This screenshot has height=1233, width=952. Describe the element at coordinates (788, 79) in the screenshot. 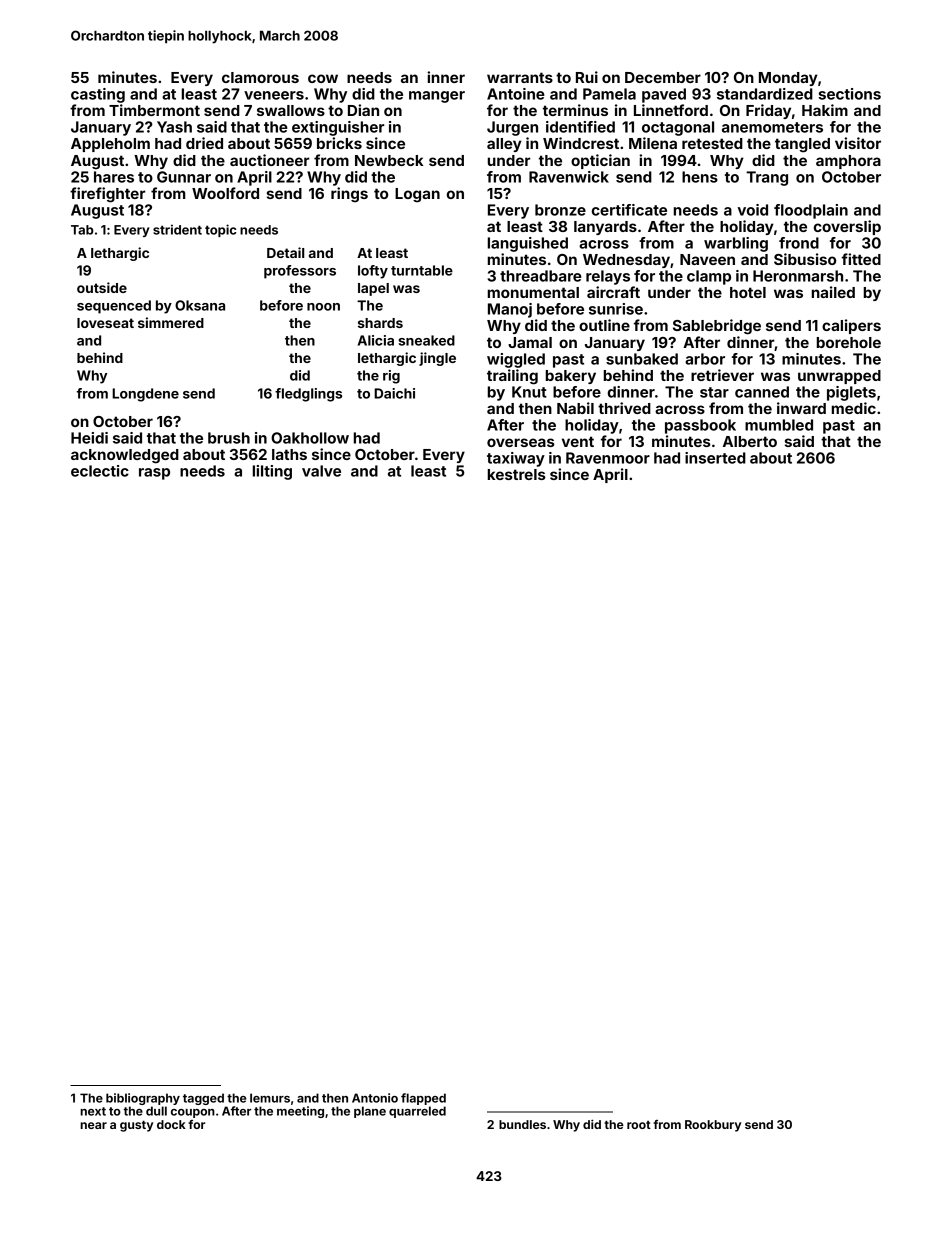

I see `Monday` at that location.
